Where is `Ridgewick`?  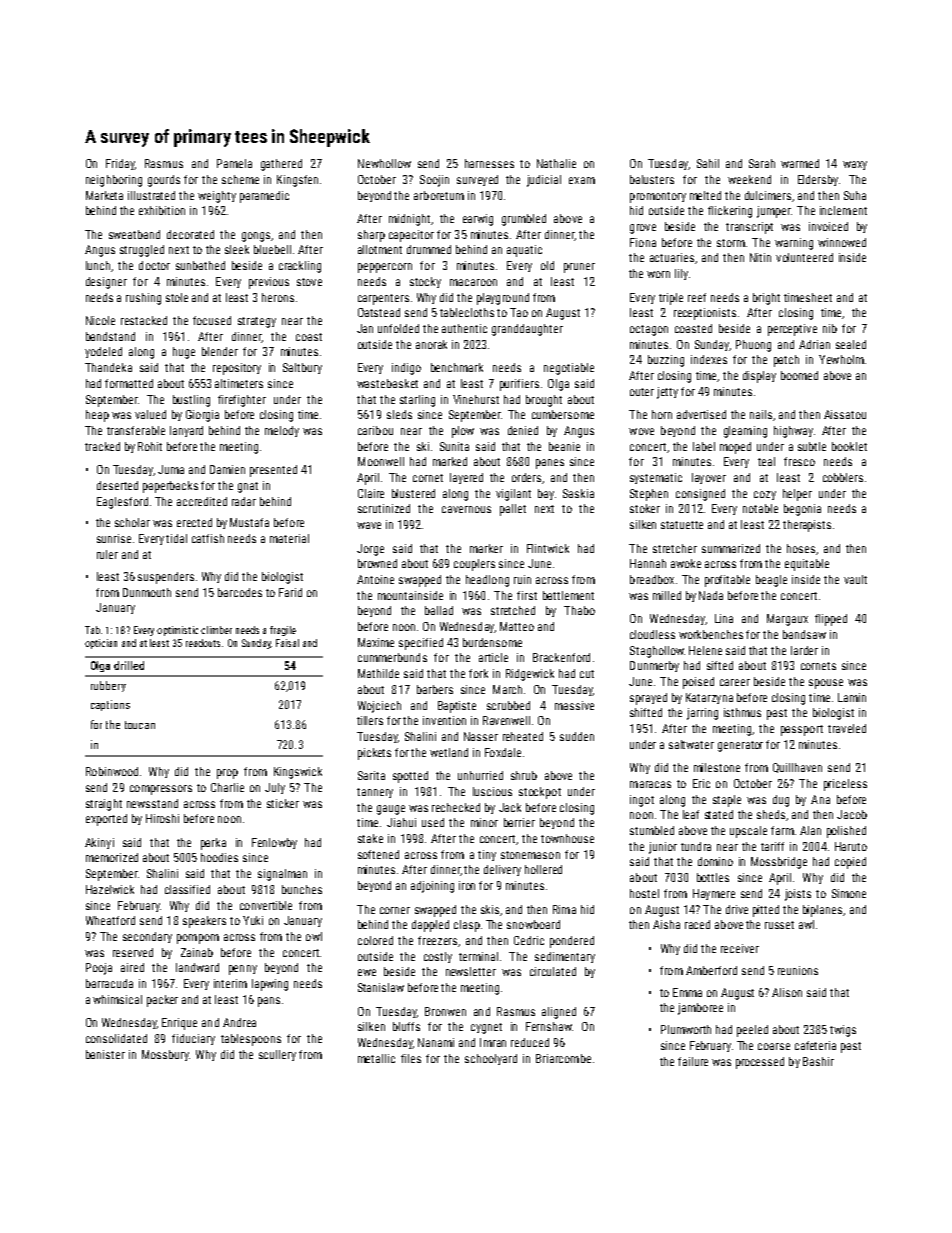 Ridgewick is located at coordinates (530, 675).
